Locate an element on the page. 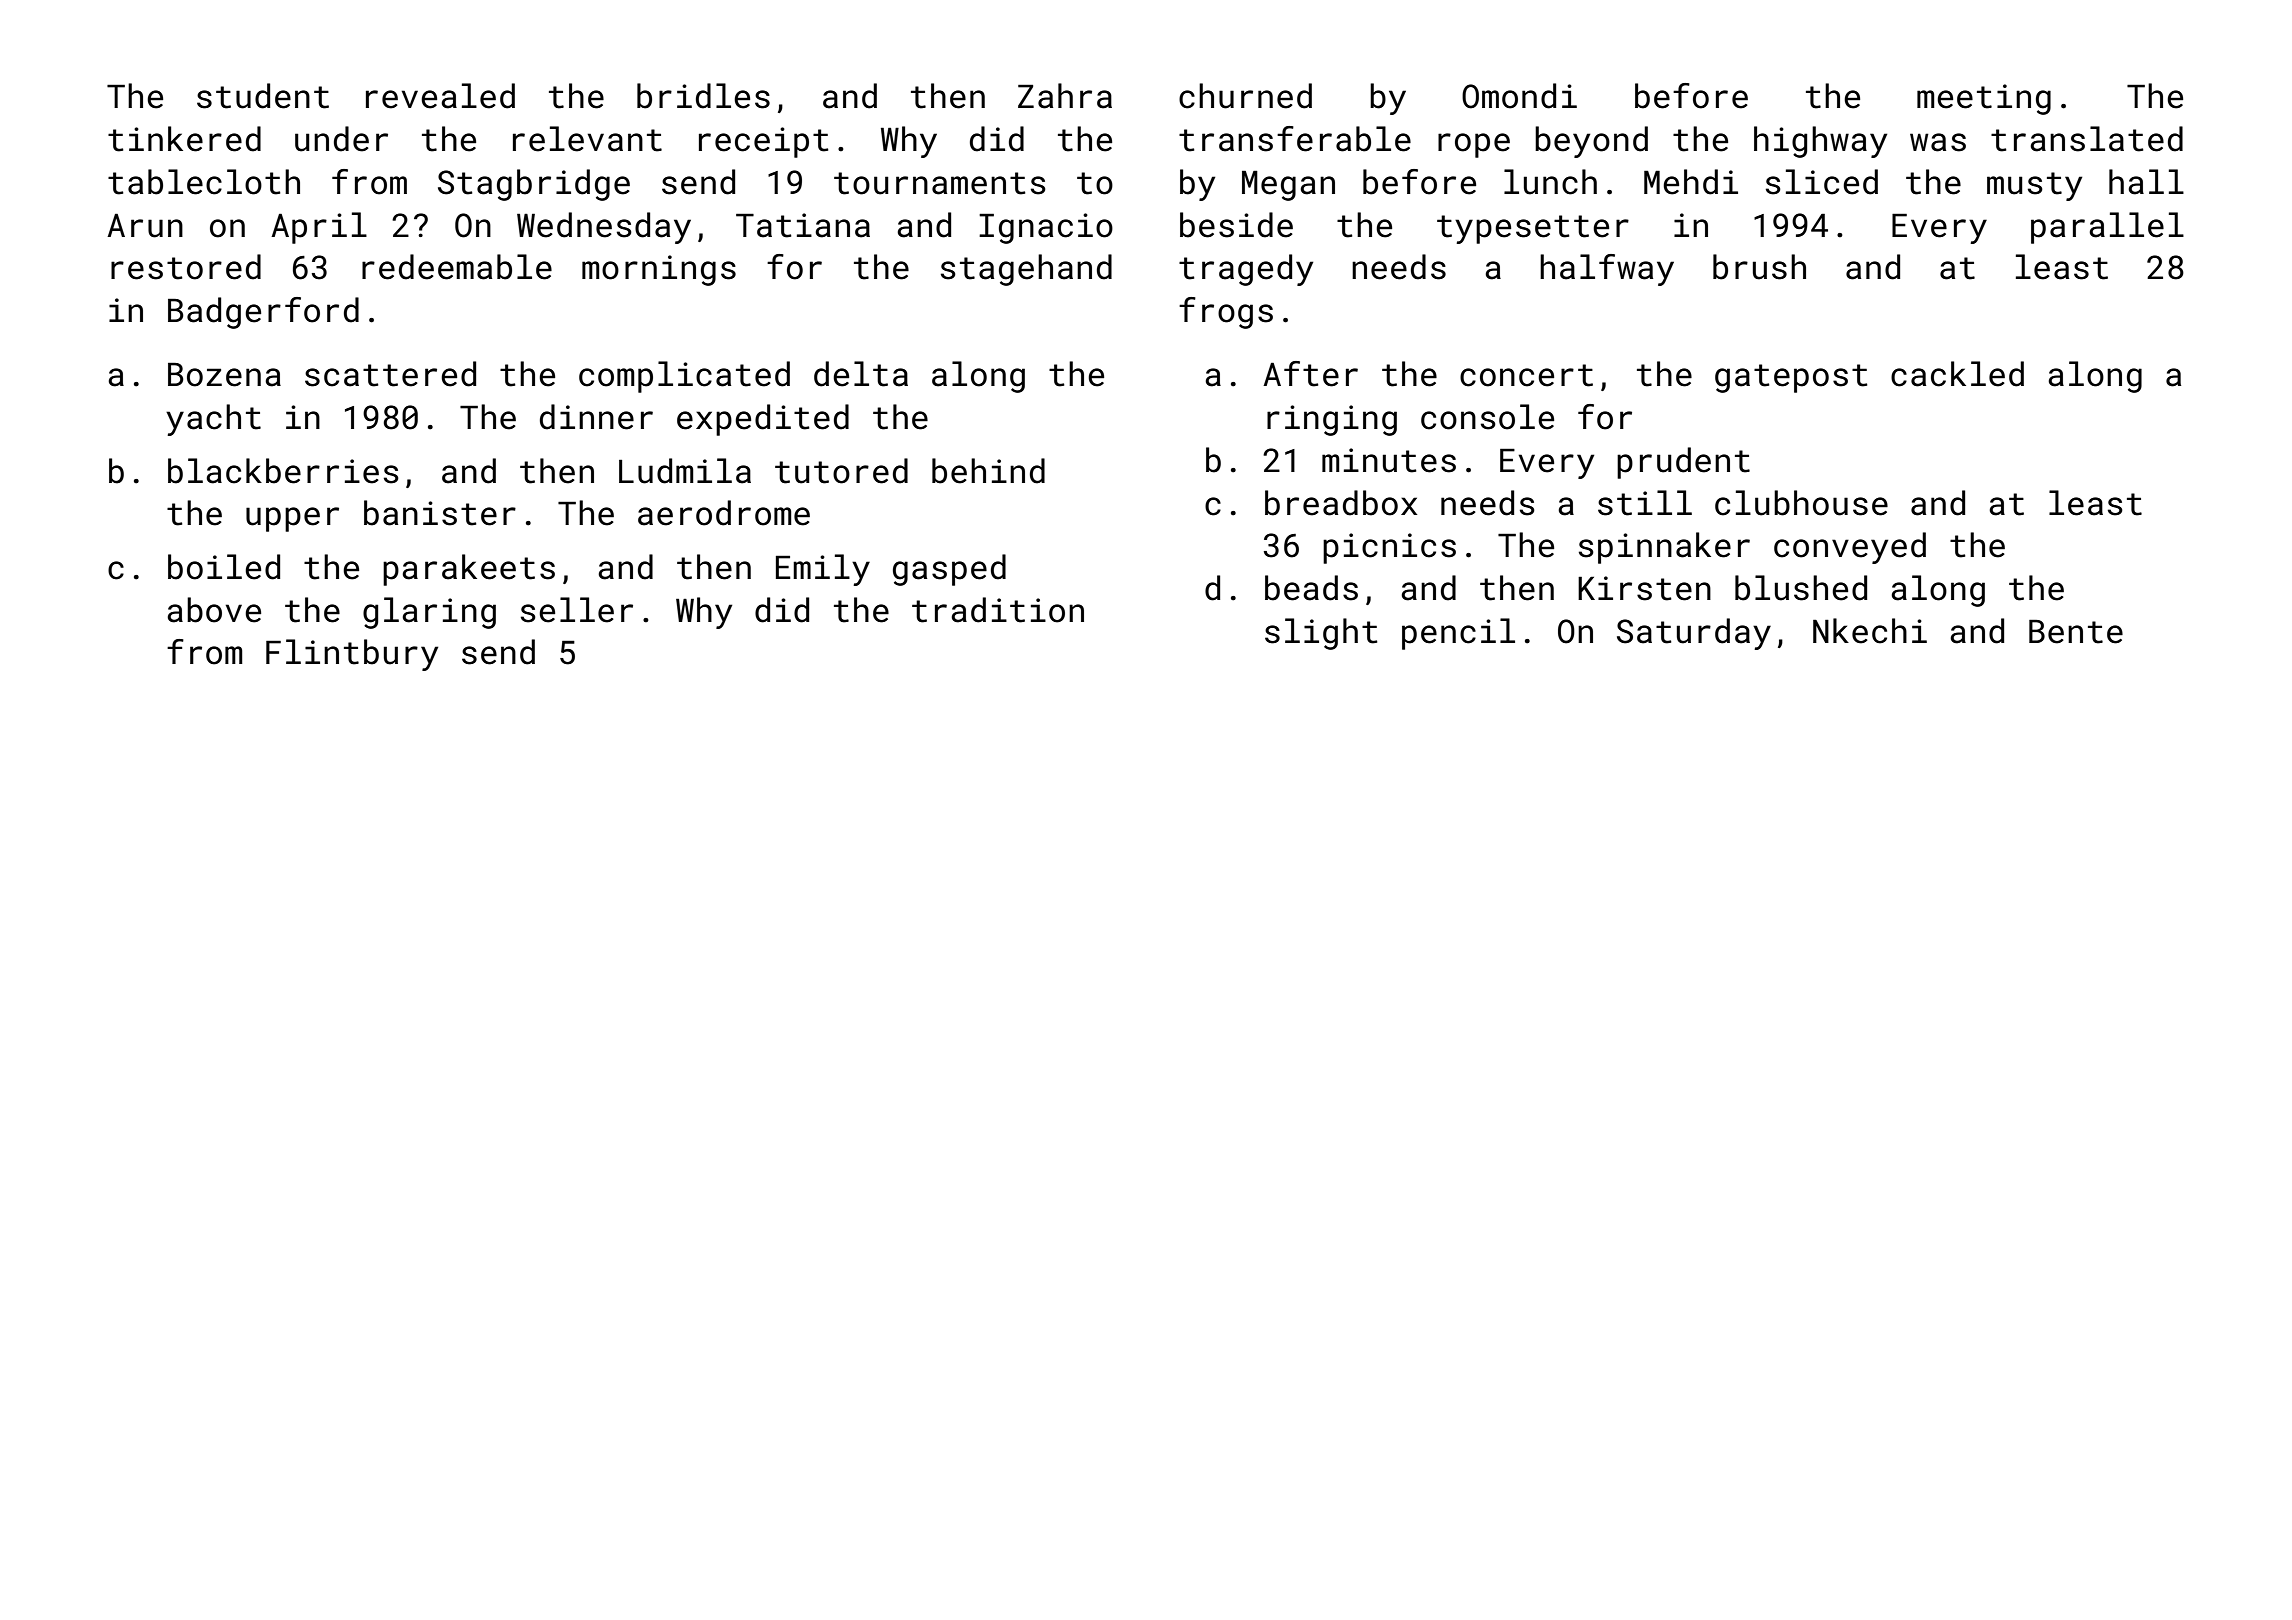 The height and width of the document is (1620, 2292). Zahra is located at coordinates (1065, 96).
